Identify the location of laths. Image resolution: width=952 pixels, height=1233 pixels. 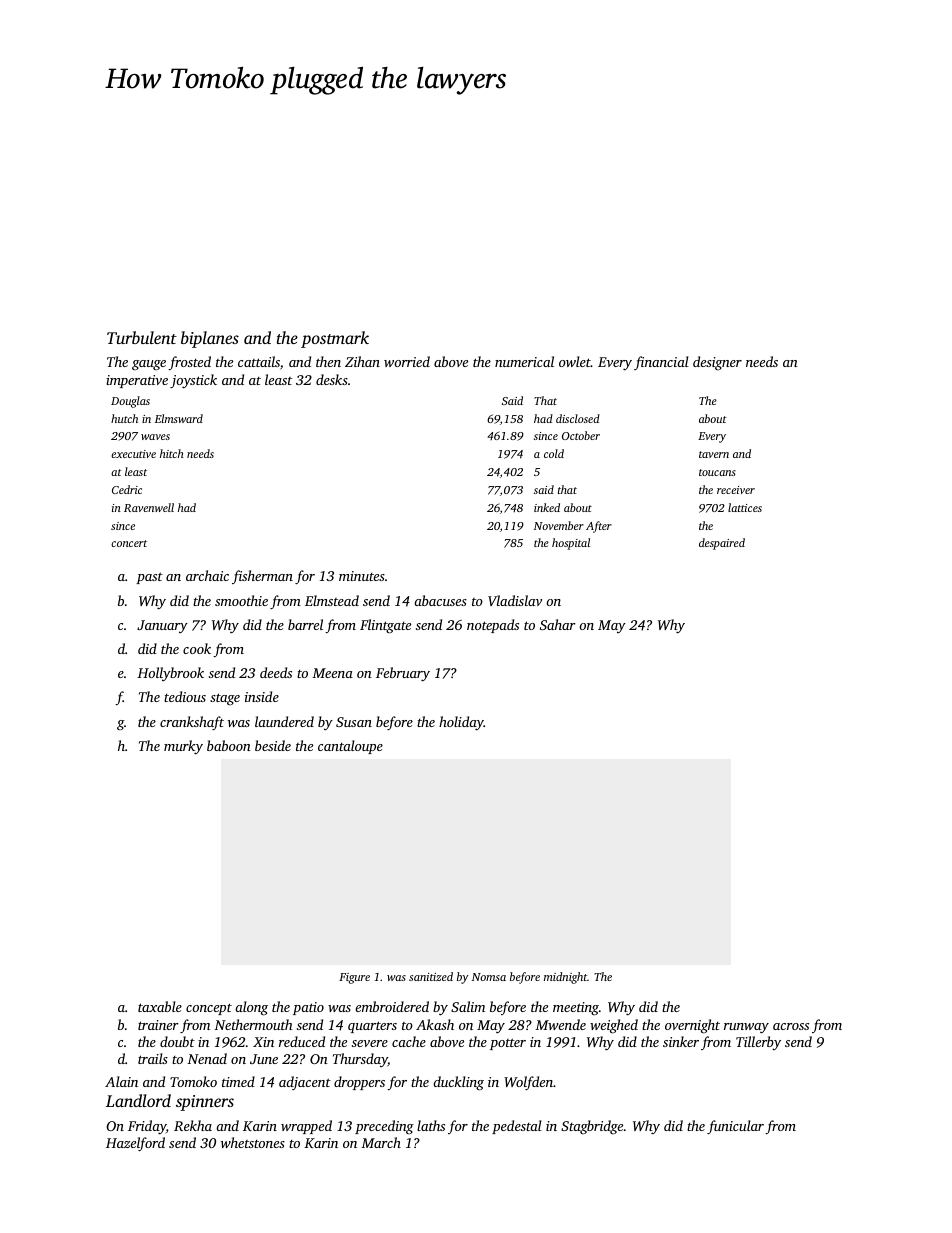
(431, 1125).
